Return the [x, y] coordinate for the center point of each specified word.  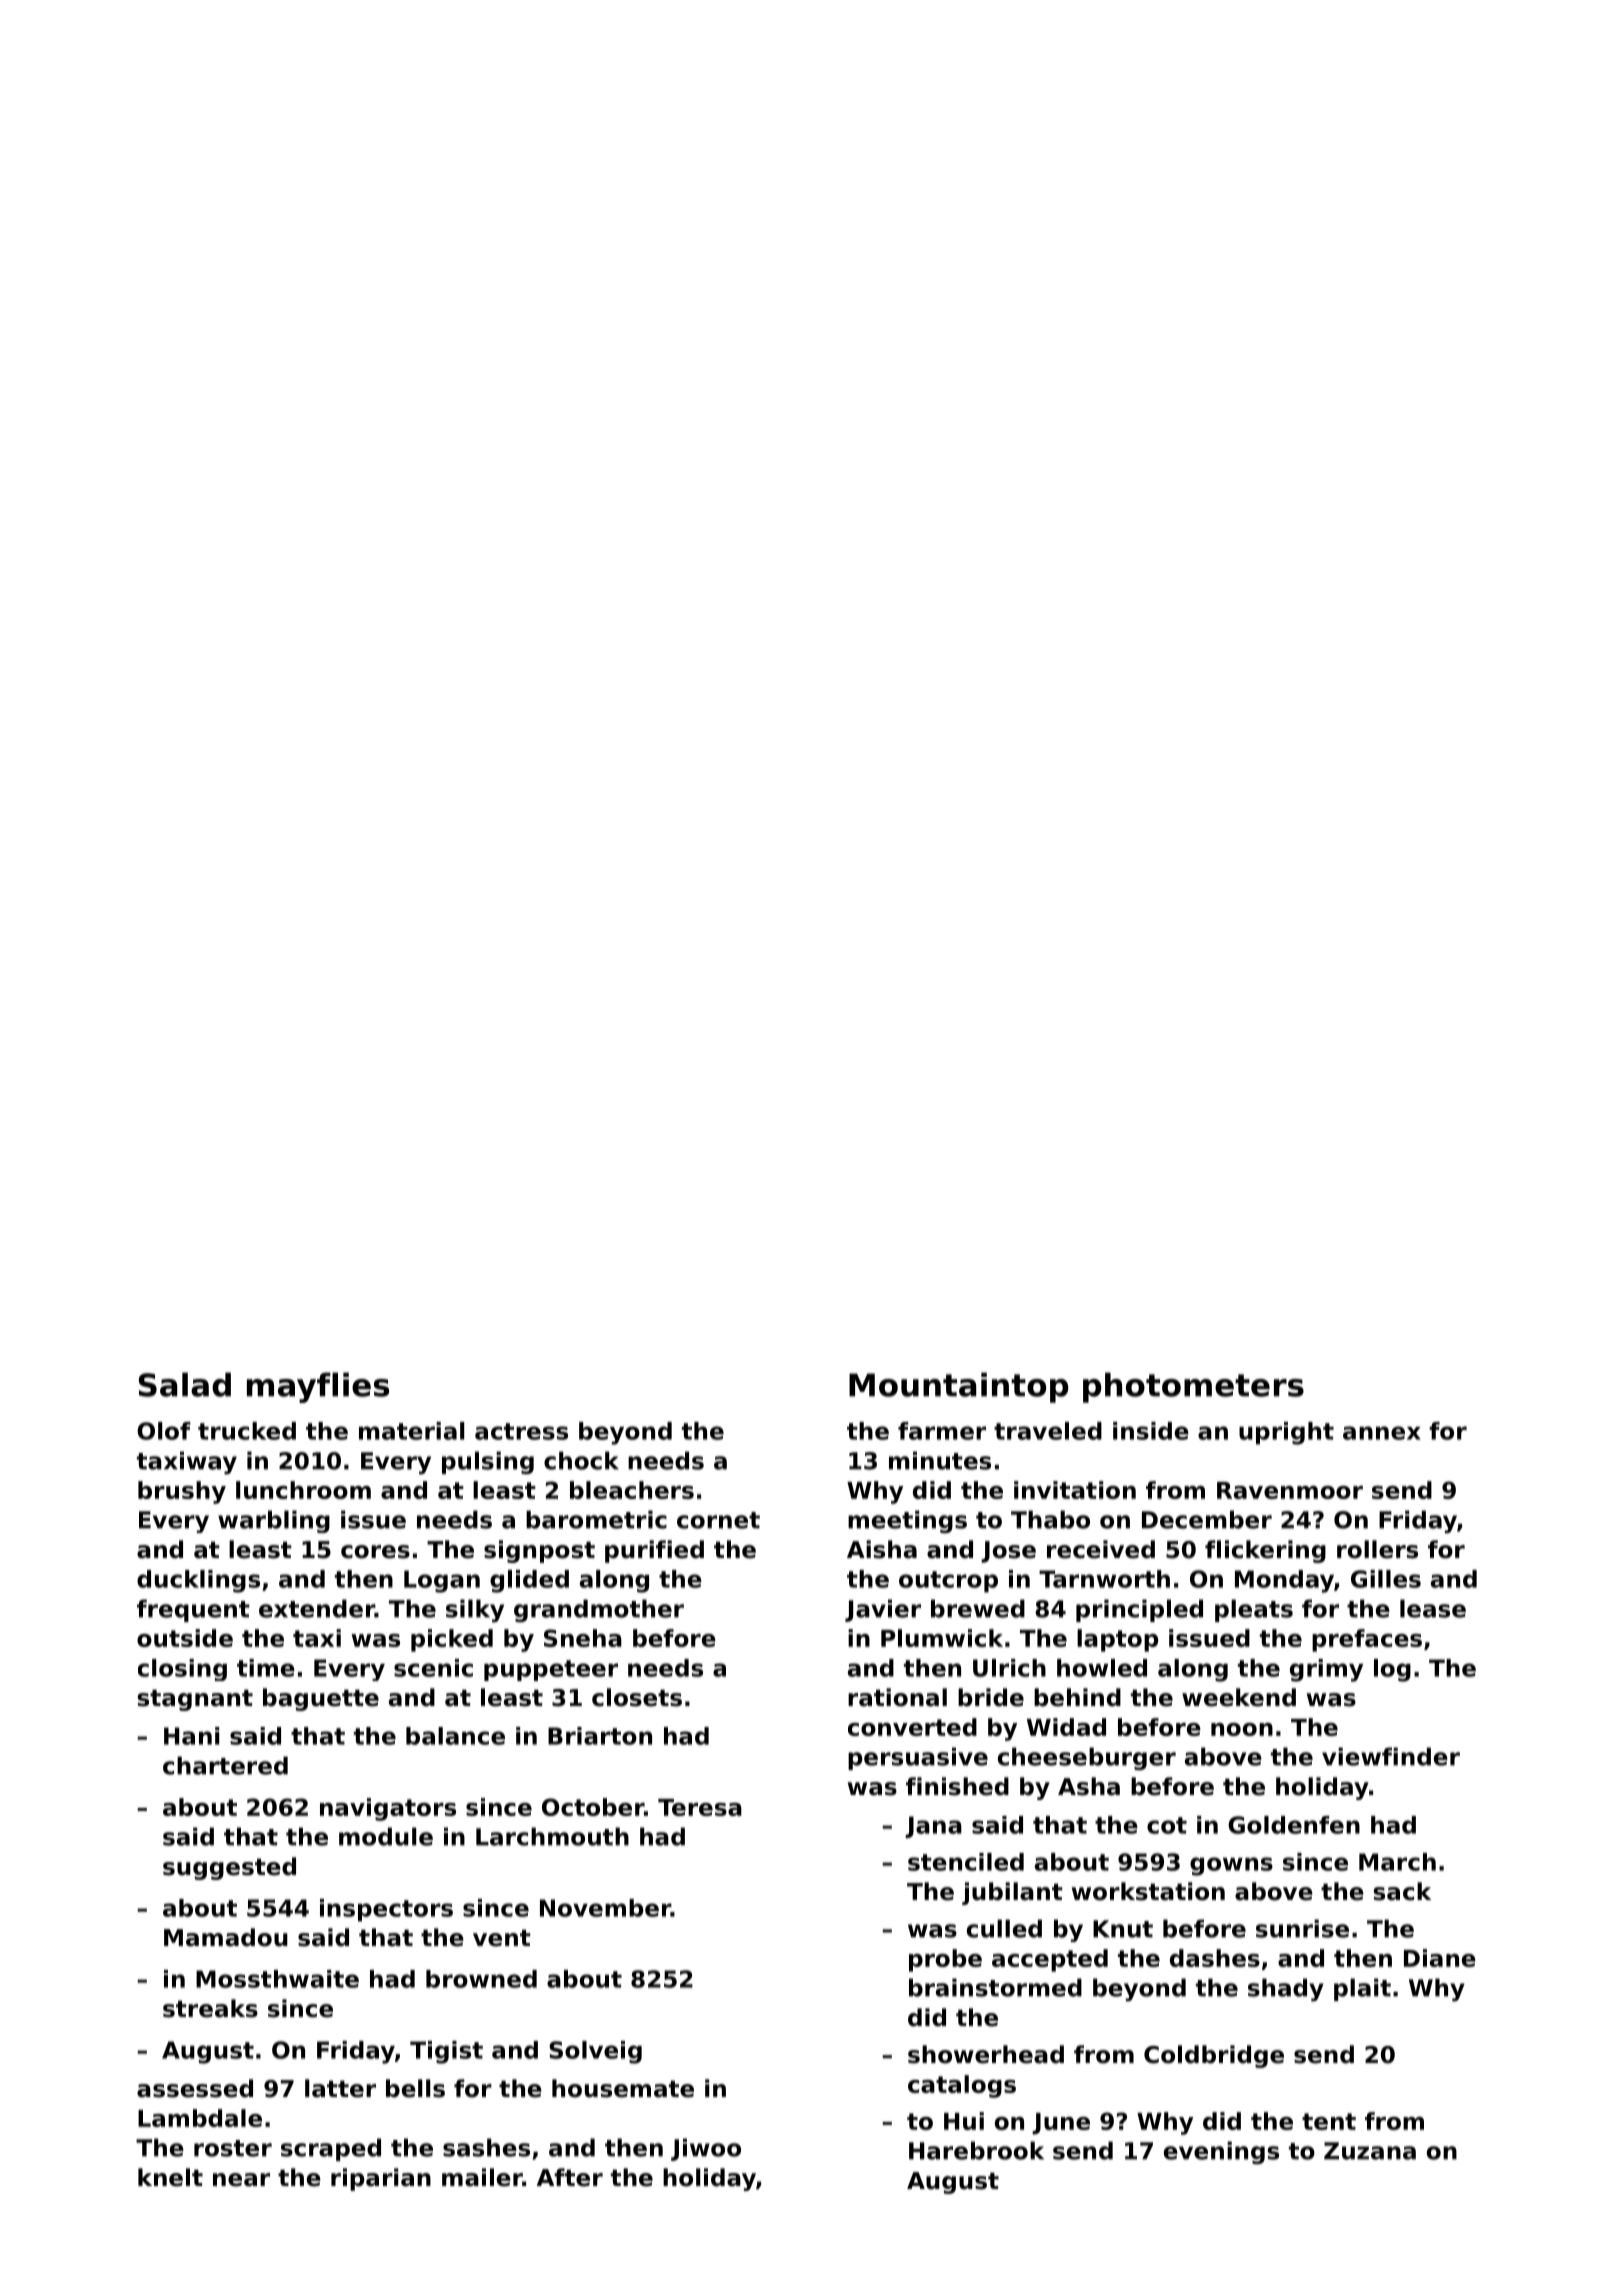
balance [455, 1736]
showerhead [986, 2054]
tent [1329, 2121]
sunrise [1302, 1928]
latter [340, 2088]
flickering [1265, 1551]
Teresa [700, 1807]
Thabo [1050, 1519]
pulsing [488, 1462]
